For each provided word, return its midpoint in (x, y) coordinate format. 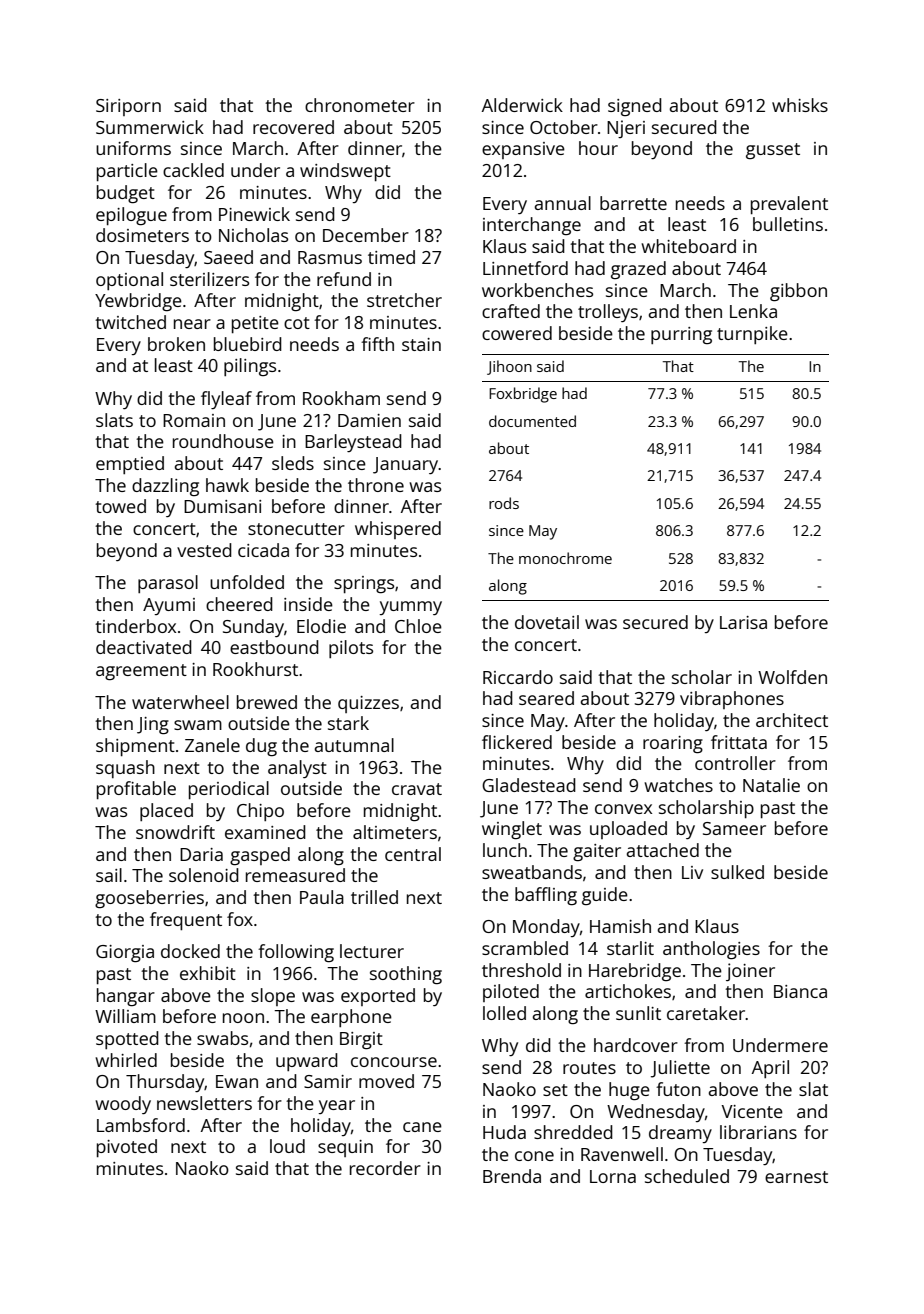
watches (678, 785)
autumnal (354, 745)
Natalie (771, 785)
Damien (369, 420)
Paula (322, 897)
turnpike (752, 335)
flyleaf (226, 400)
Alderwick (522, 105)
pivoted (127, 1148)
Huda (504, 1132)
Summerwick (150, 127)
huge (629, 1091)
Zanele (212, 745)
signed (635, 107)
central (413, 854)
